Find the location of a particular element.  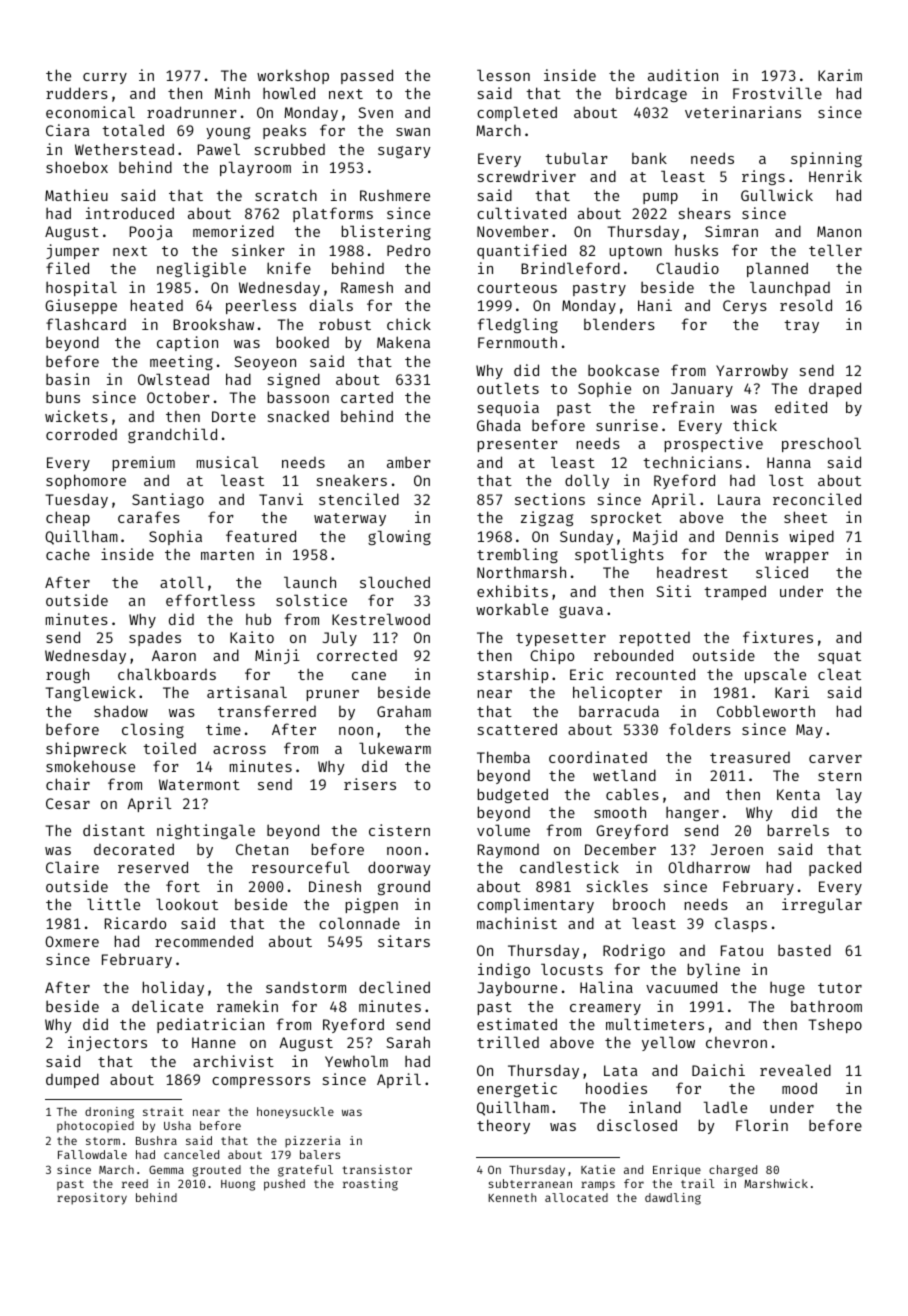

hub is located at coordinates (258, 619).
